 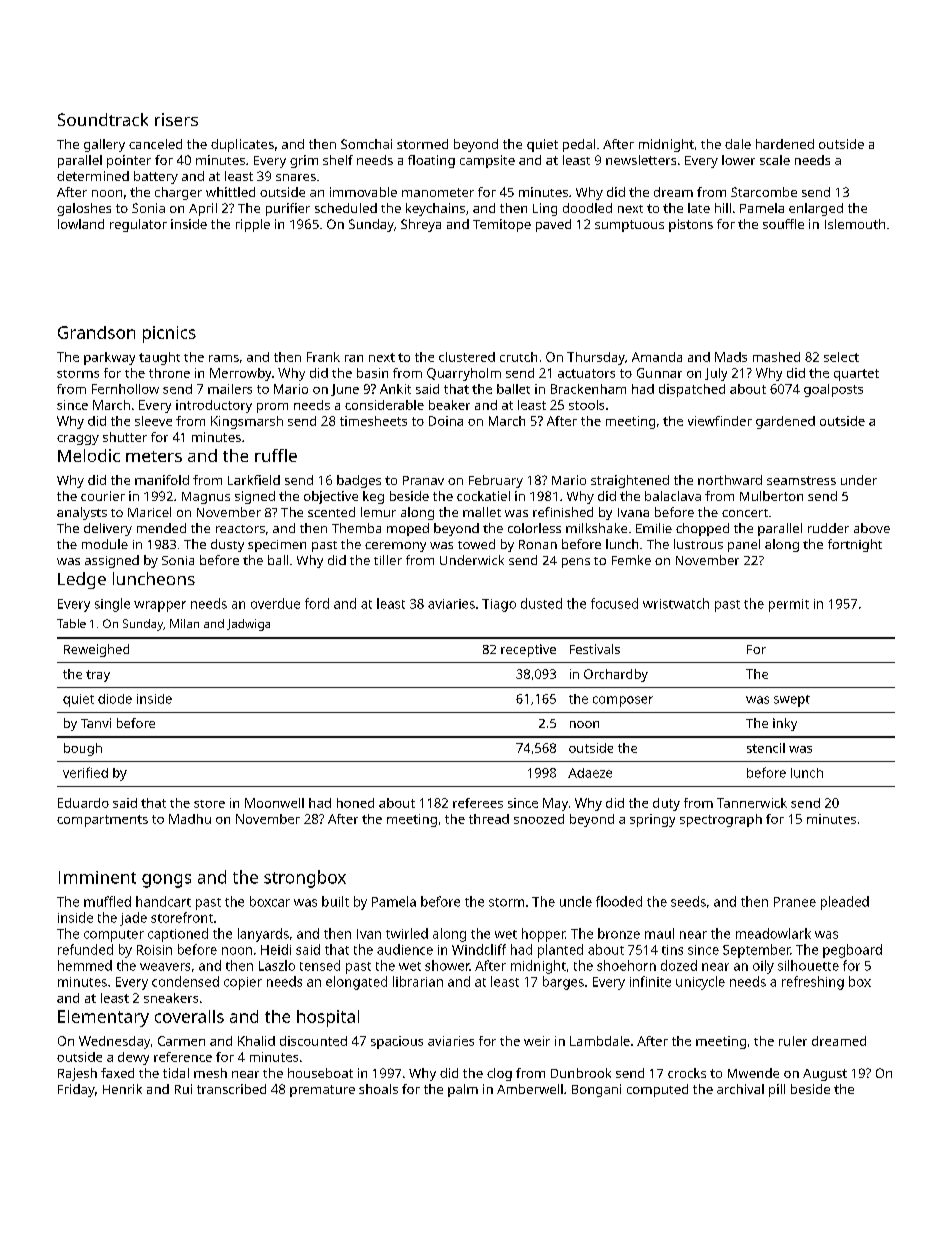 I want to click on referees, so click(x=478, y=803).
